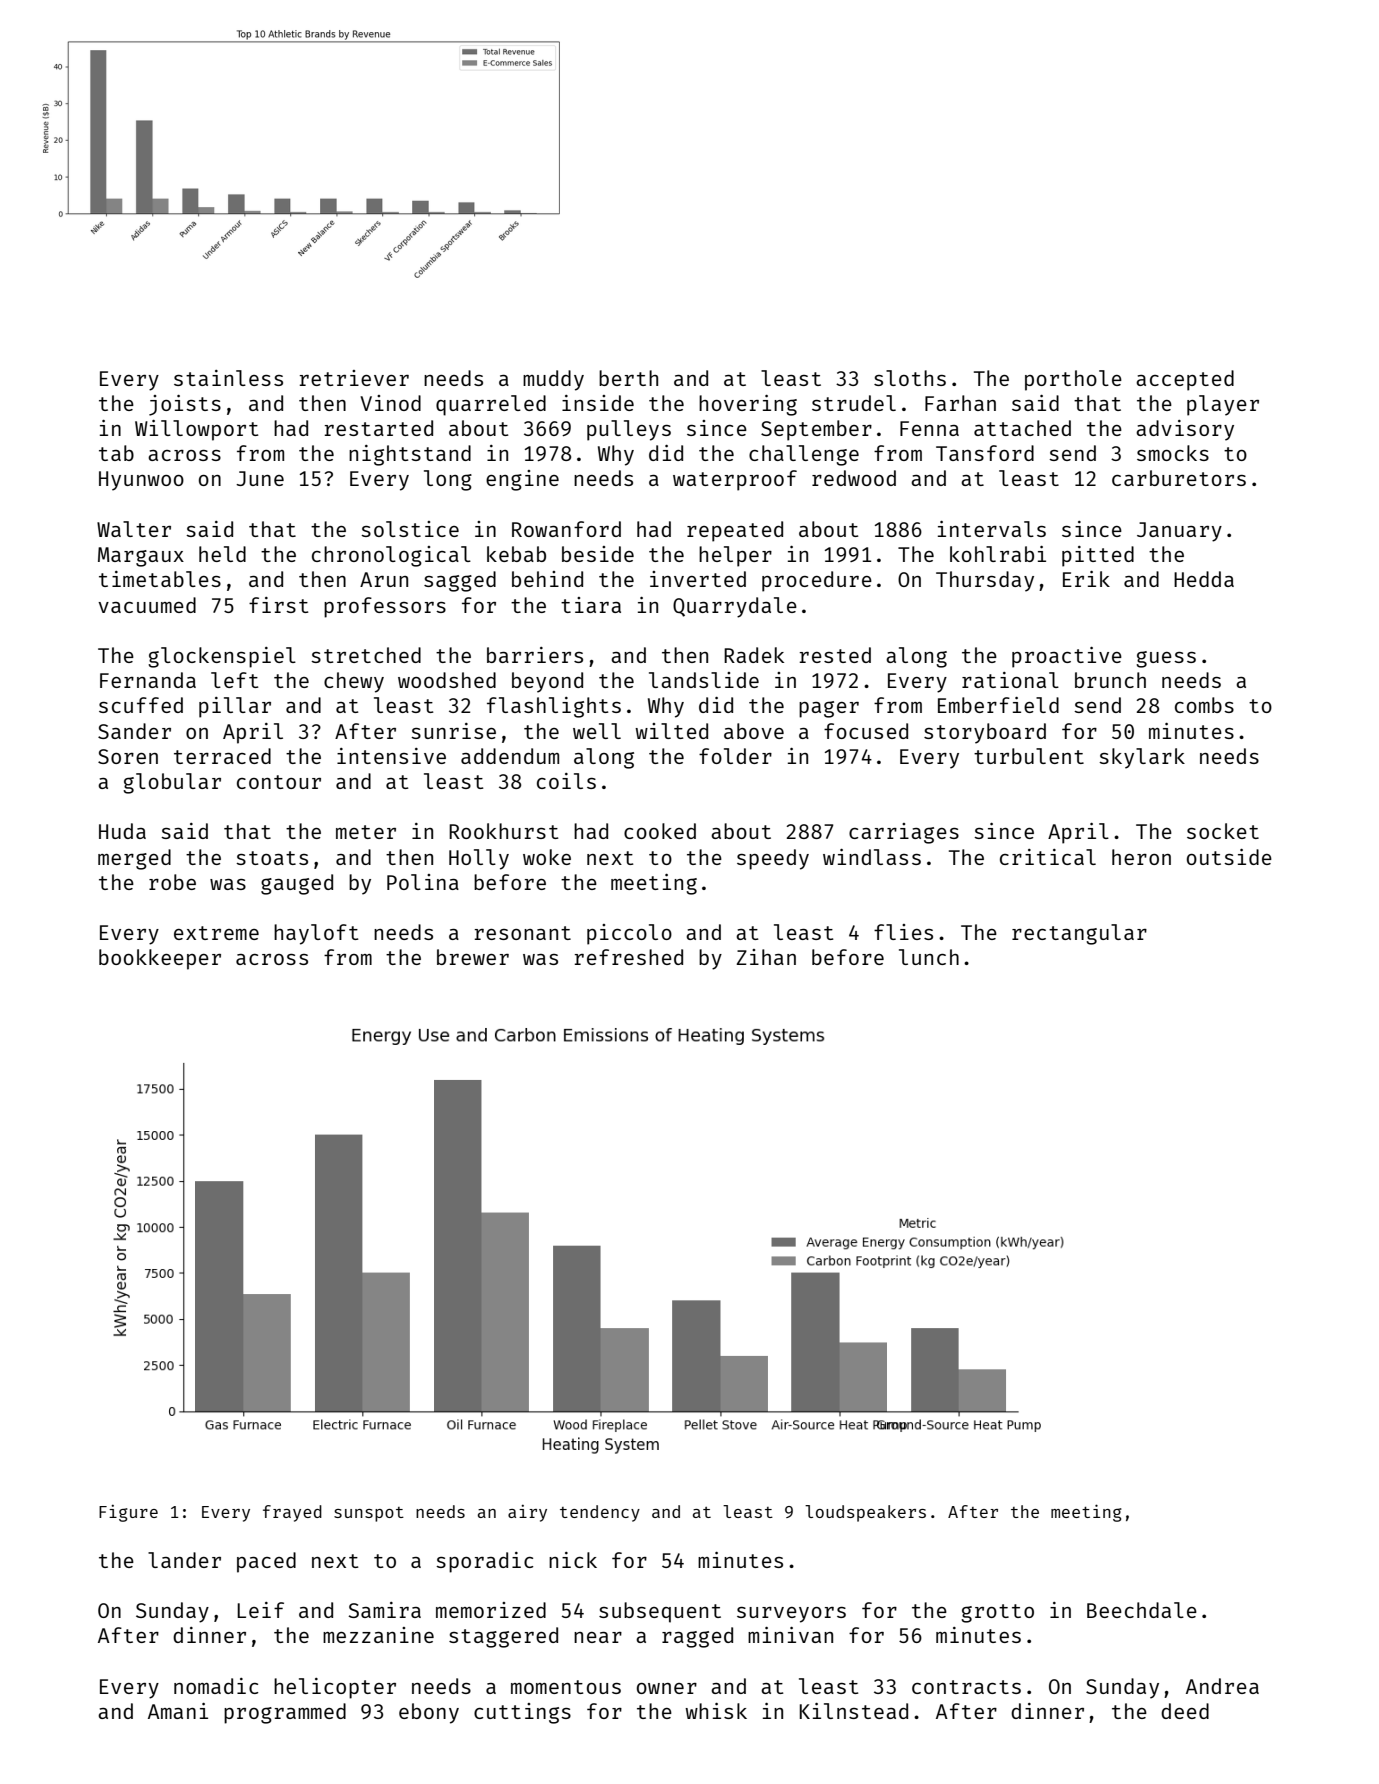  What do you see at coordinates (285, 1713) in the screenshot?
I see `programmed` at bounding box center [285, 1713].
